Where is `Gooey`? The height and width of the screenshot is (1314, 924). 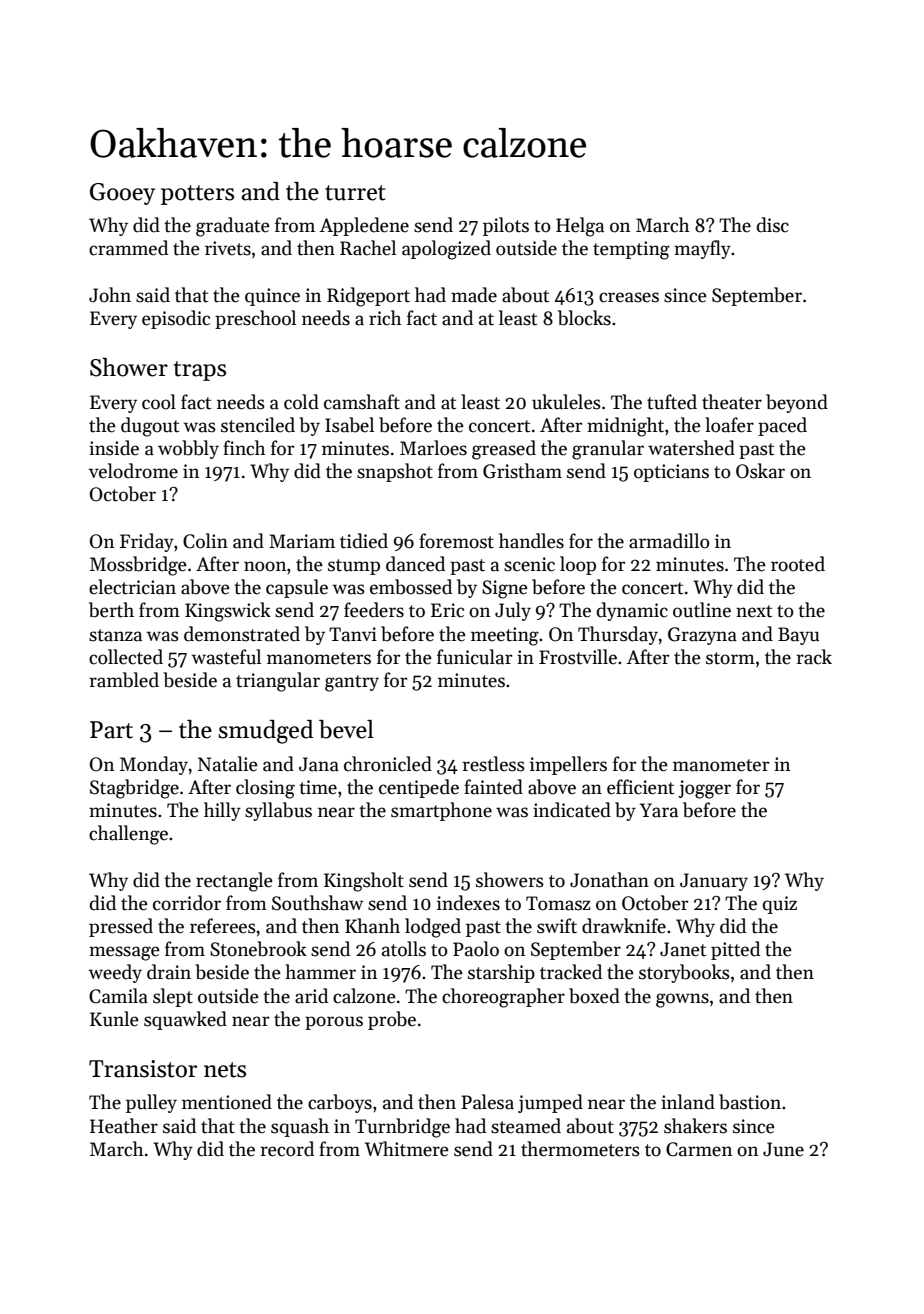 Gooey is located at coordinates (122, 194).
